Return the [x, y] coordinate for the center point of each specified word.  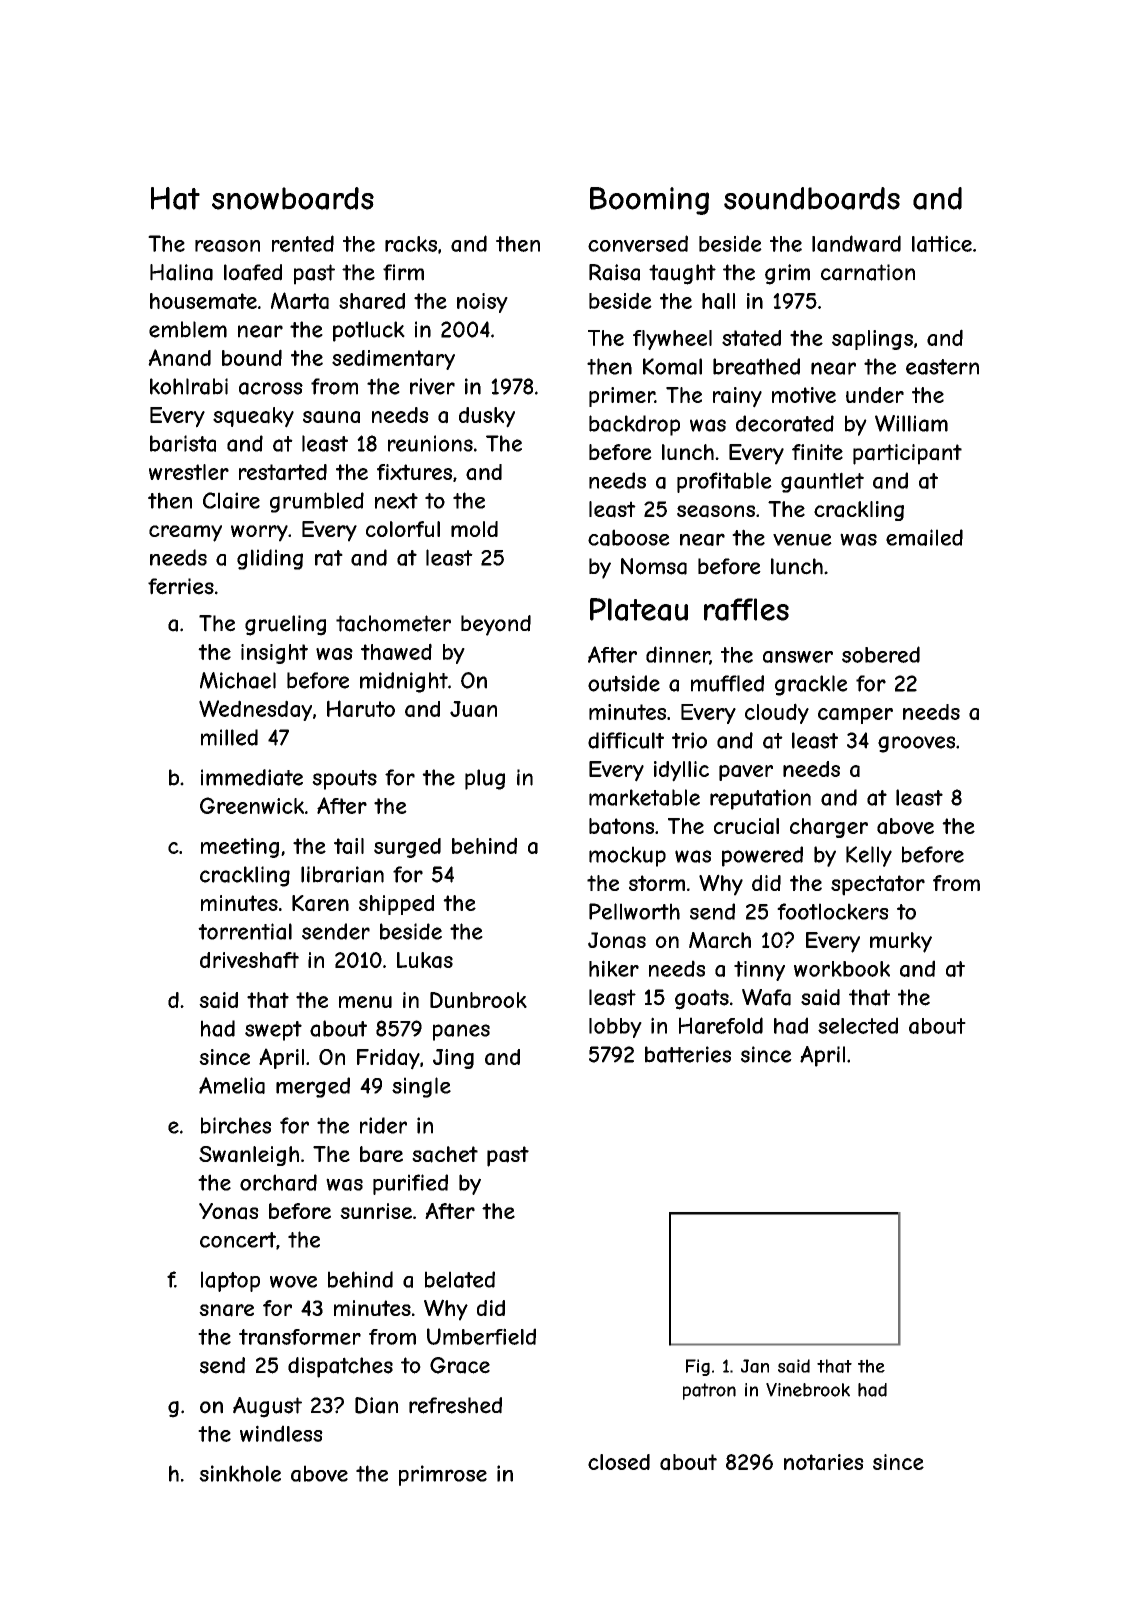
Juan [473, 709]
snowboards [293, 198]
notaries [824, 1462]
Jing [453, 1059]
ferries [181, 586]
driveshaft [249, 960]
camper [855, 716]
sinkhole [240, 1473]
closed [619, 1462]
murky [901, 942]
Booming [649, 201]
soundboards [812, 198]
